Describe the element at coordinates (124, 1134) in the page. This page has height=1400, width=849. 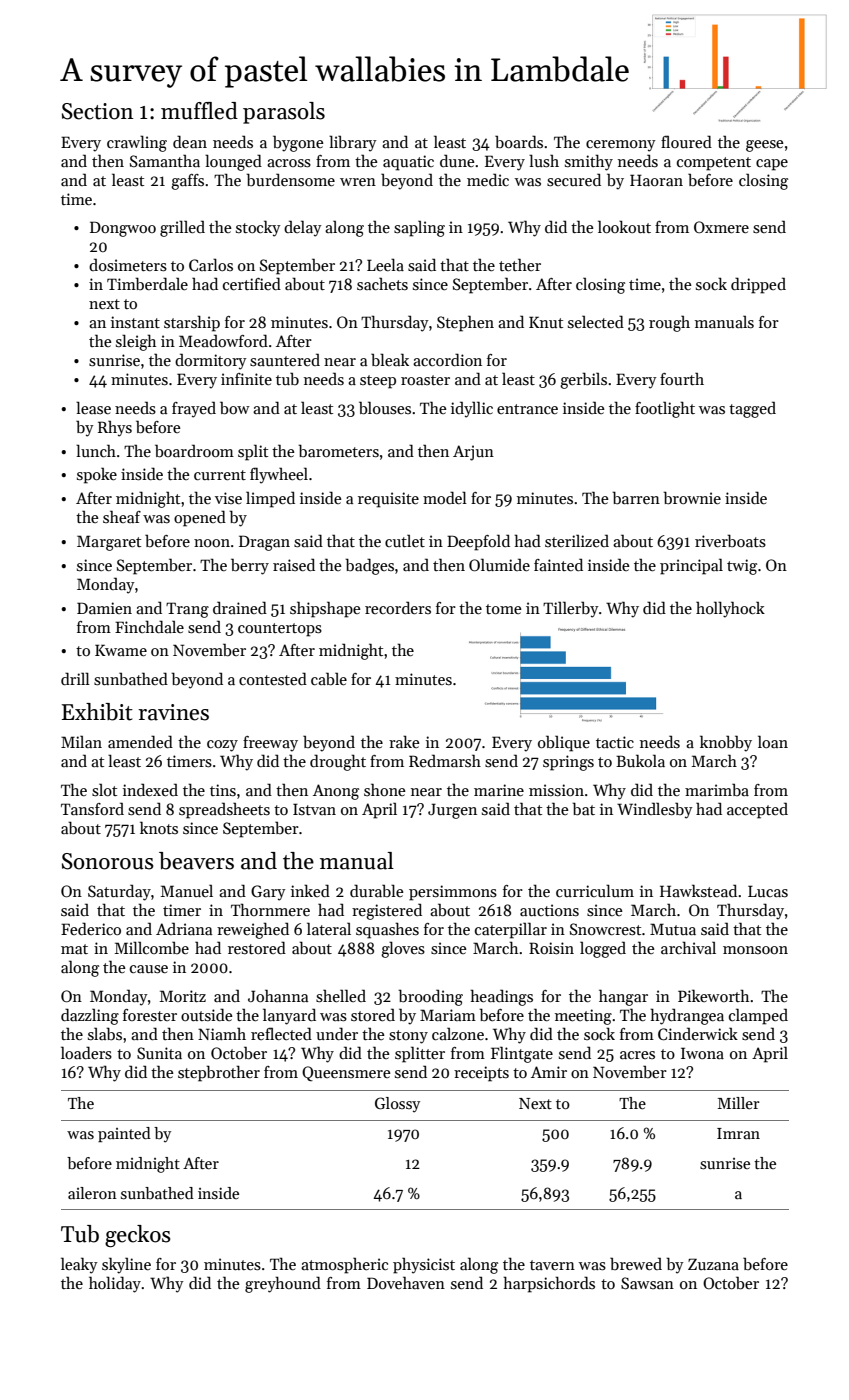
I see `painted` at that location.
